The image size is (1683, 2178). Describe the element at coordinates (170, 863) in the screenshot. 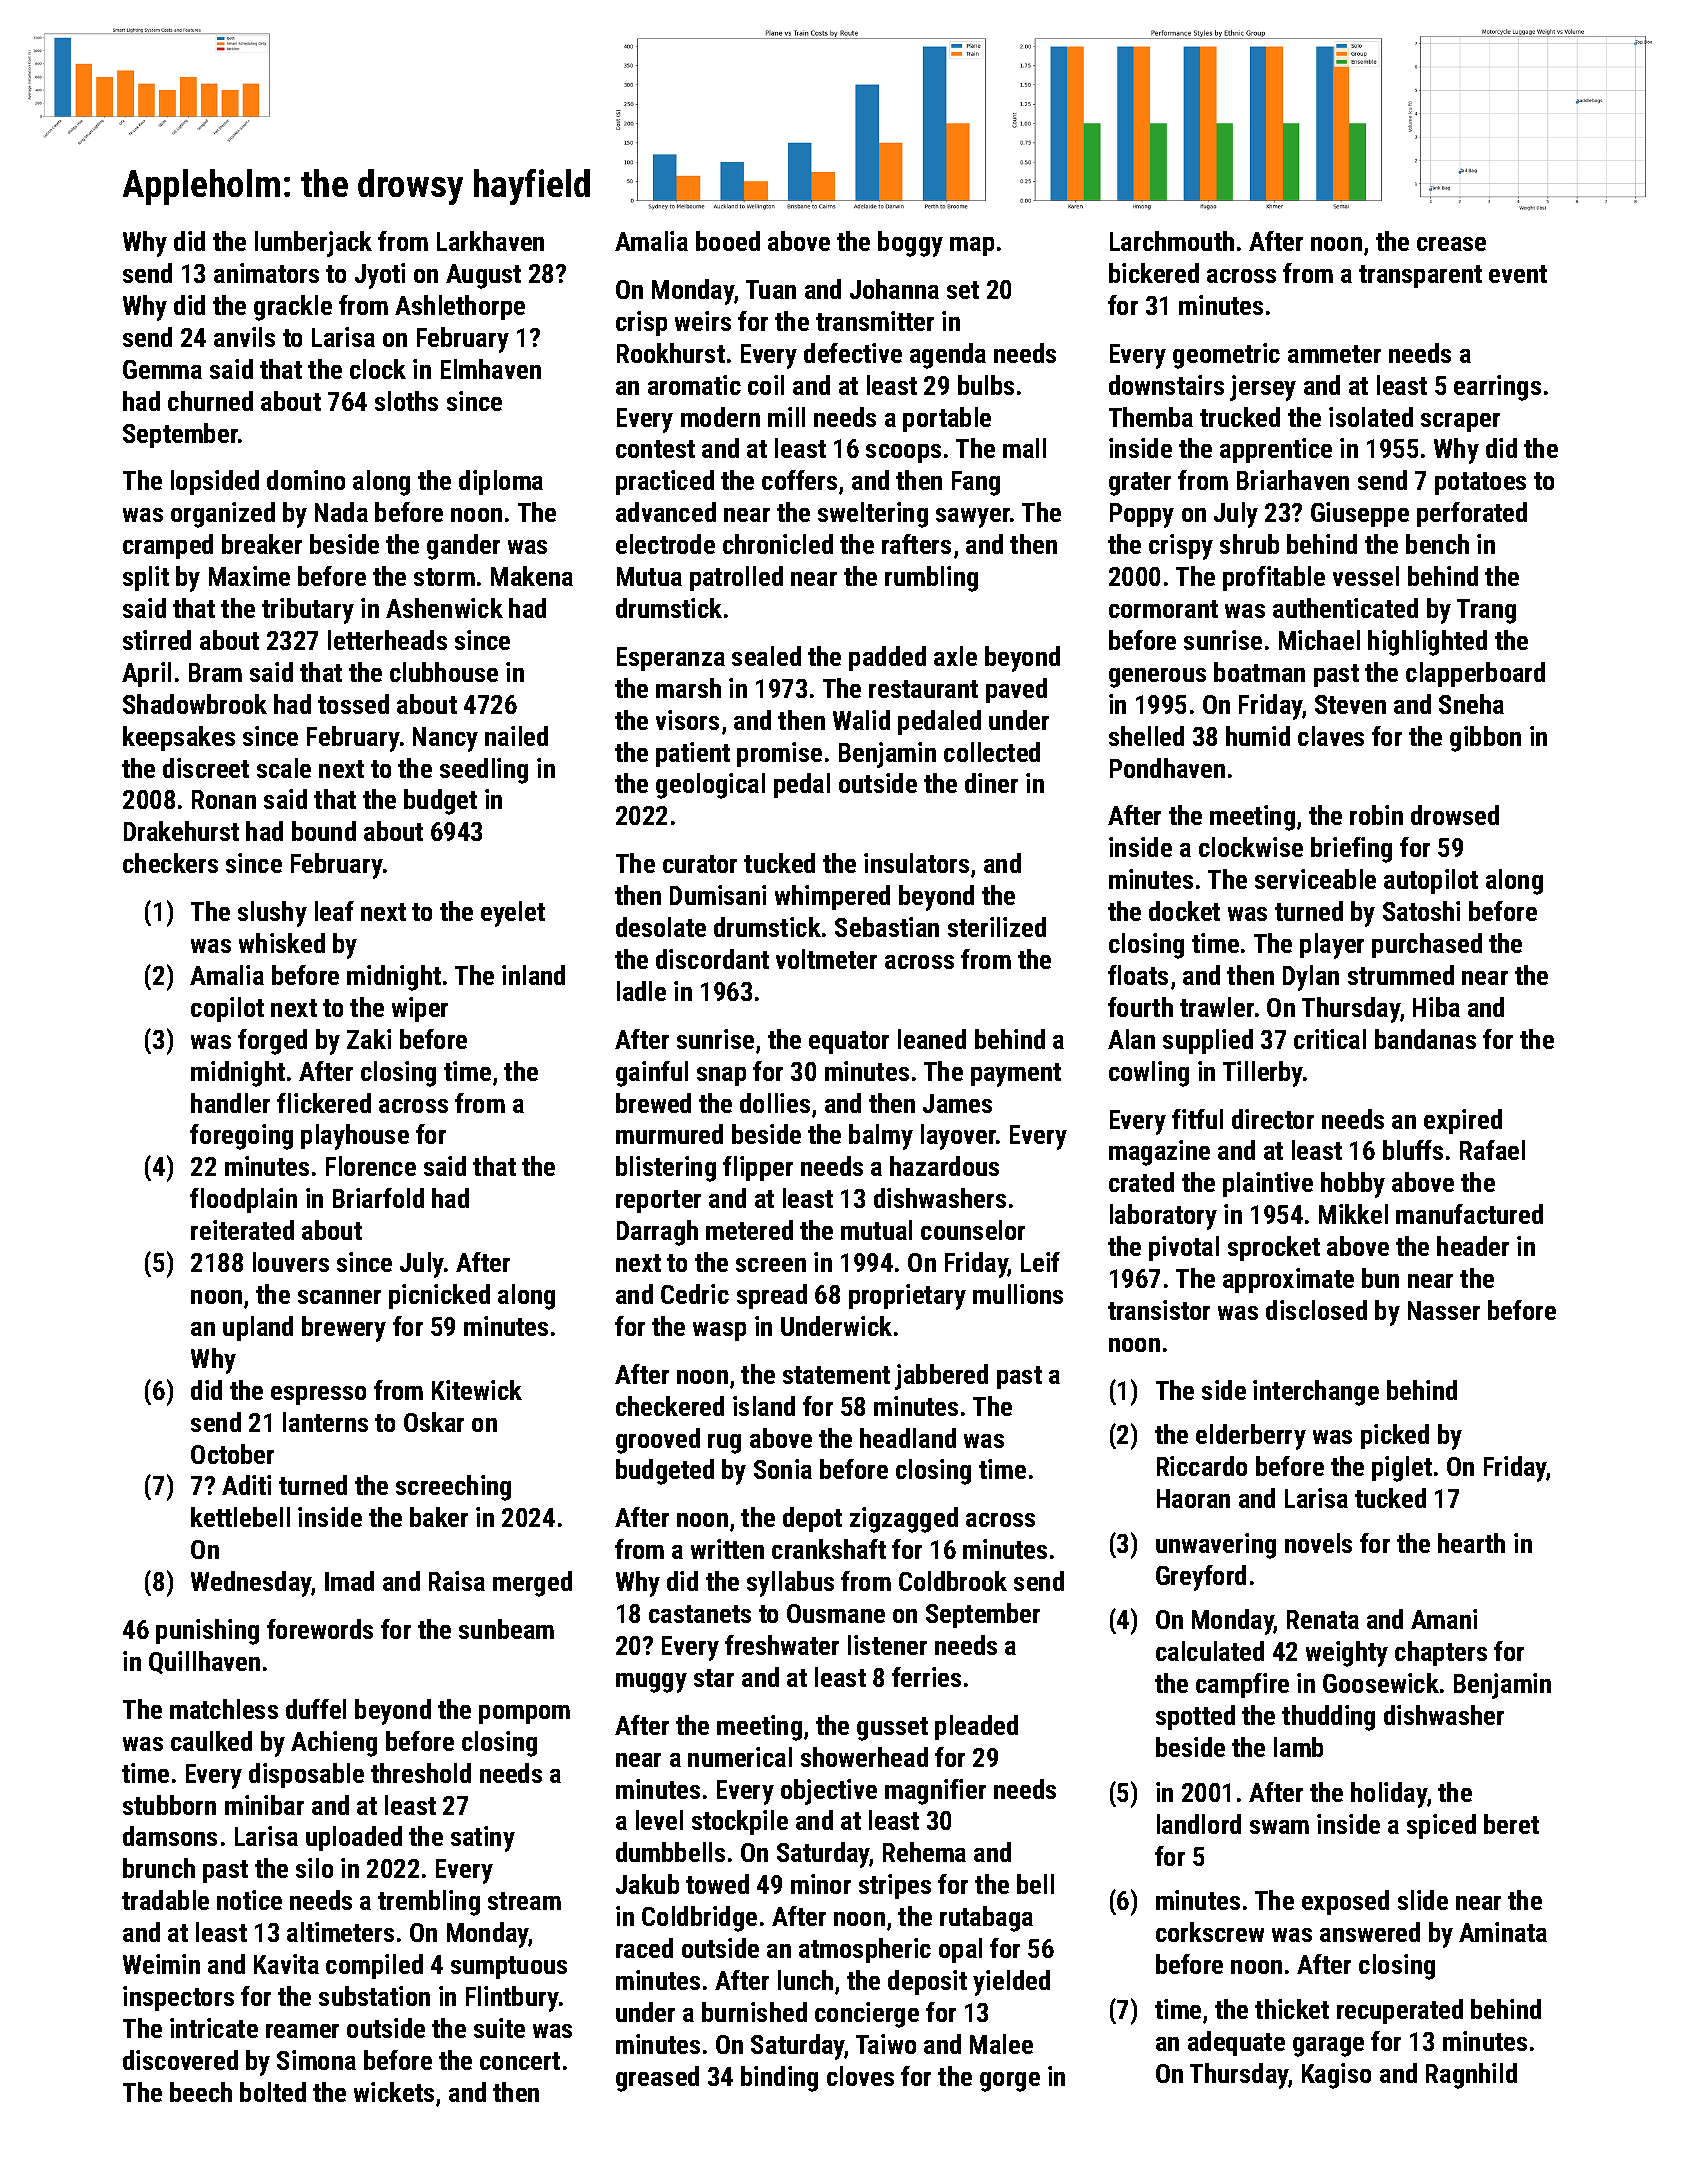

I see `checkers` at that location.
